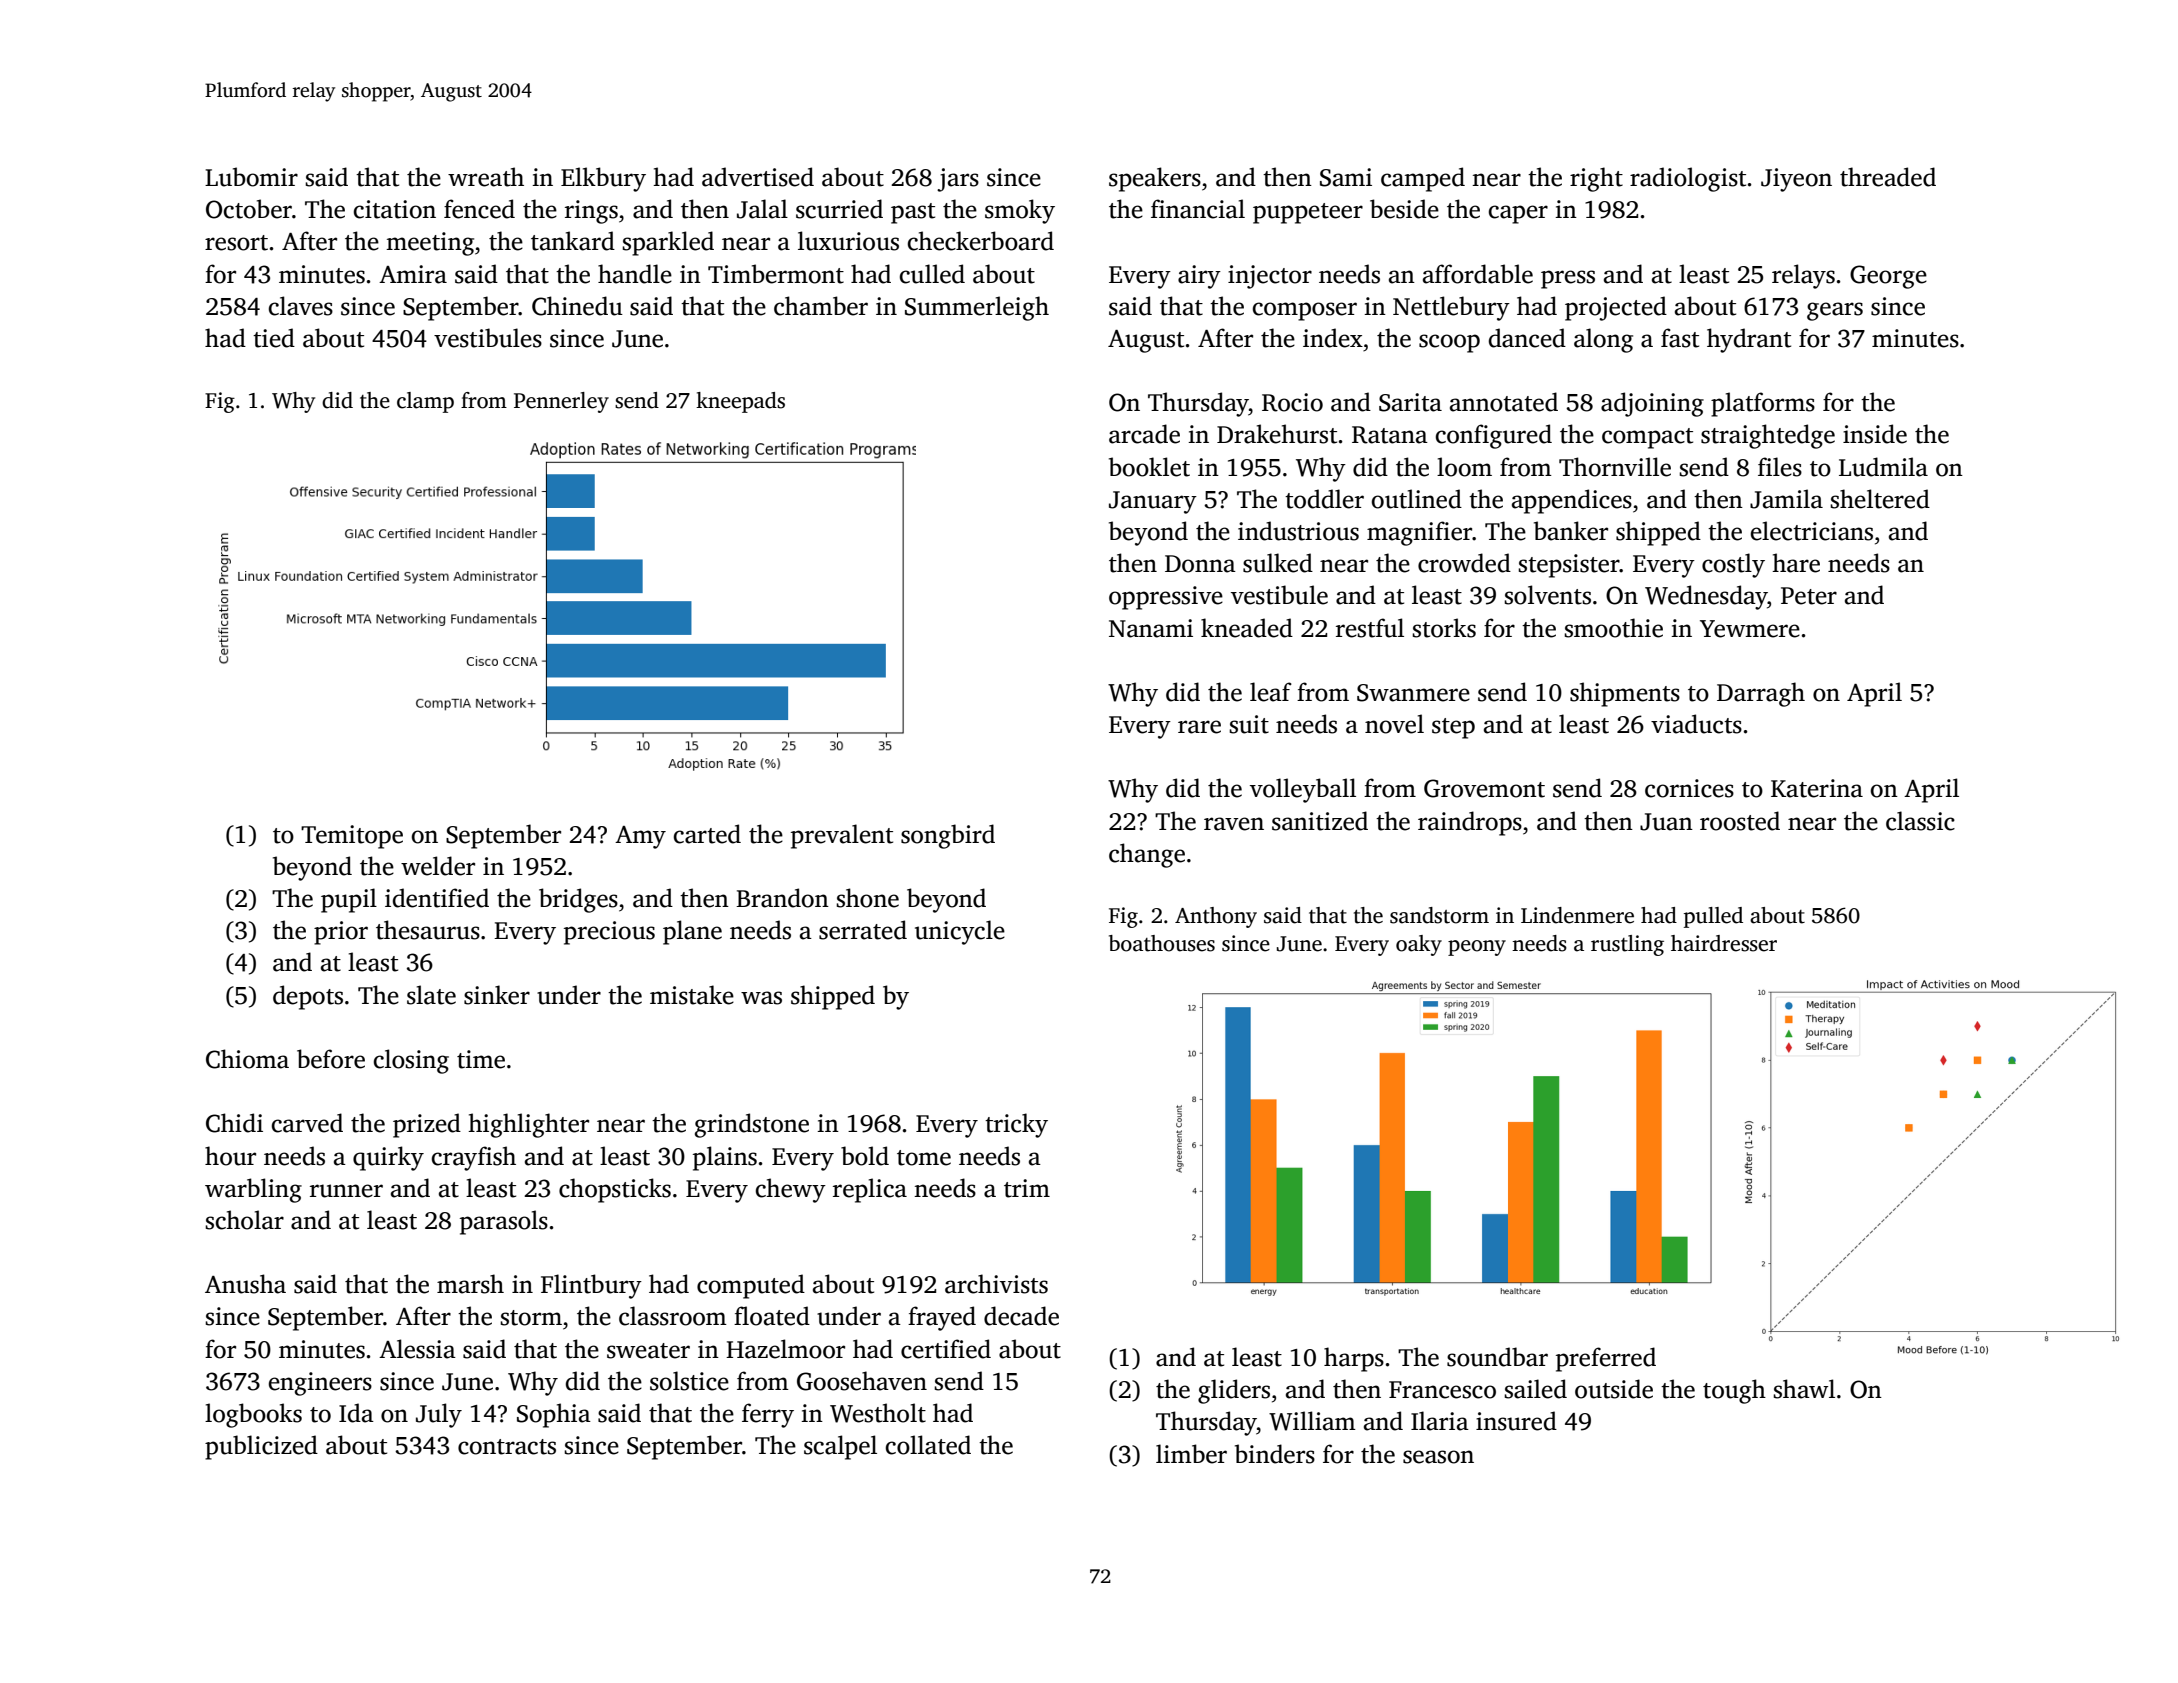 This screenshot has height=1683, width=2178. What do you see at coordinates (1616, 308) in the screenshot?
I see `projected` at bounding box center [1616, 308].
